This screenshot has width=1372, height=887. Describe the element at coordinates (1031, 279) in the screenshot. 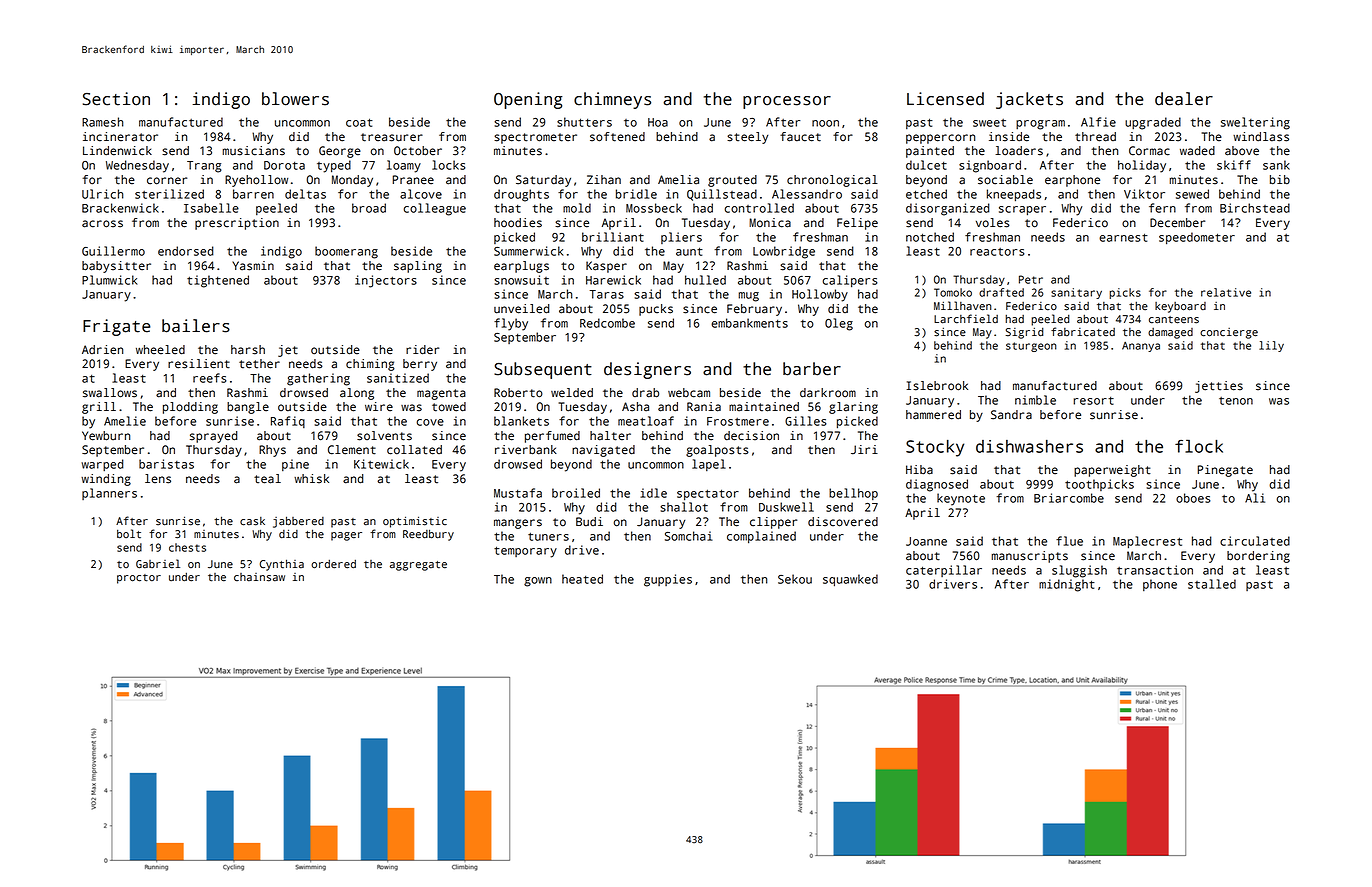

I see `Petr` at that location.
